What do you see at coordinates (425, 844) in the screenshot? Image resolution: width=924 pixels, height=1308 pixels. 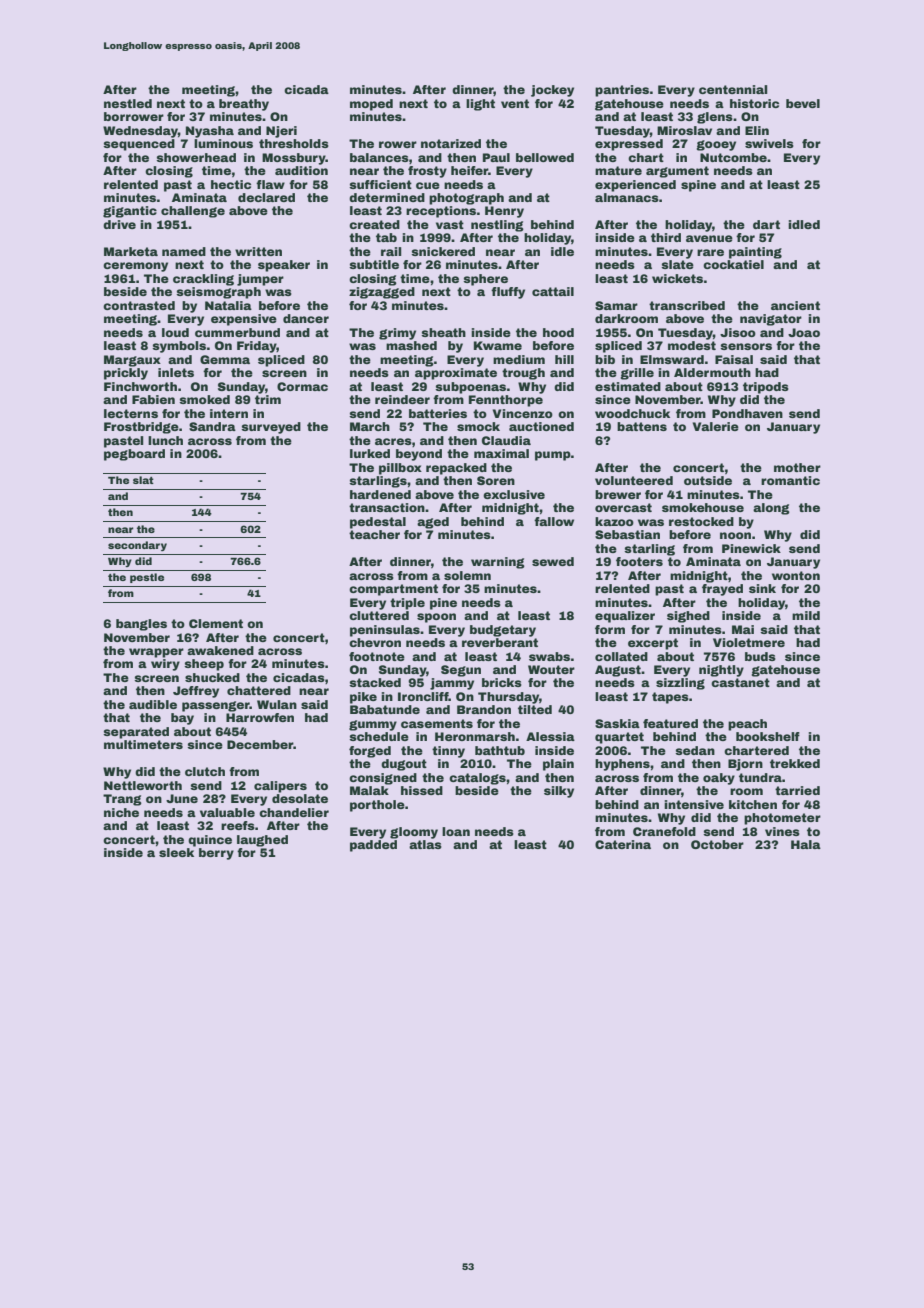 I see `atlas` at bounding box center [425, 844].
